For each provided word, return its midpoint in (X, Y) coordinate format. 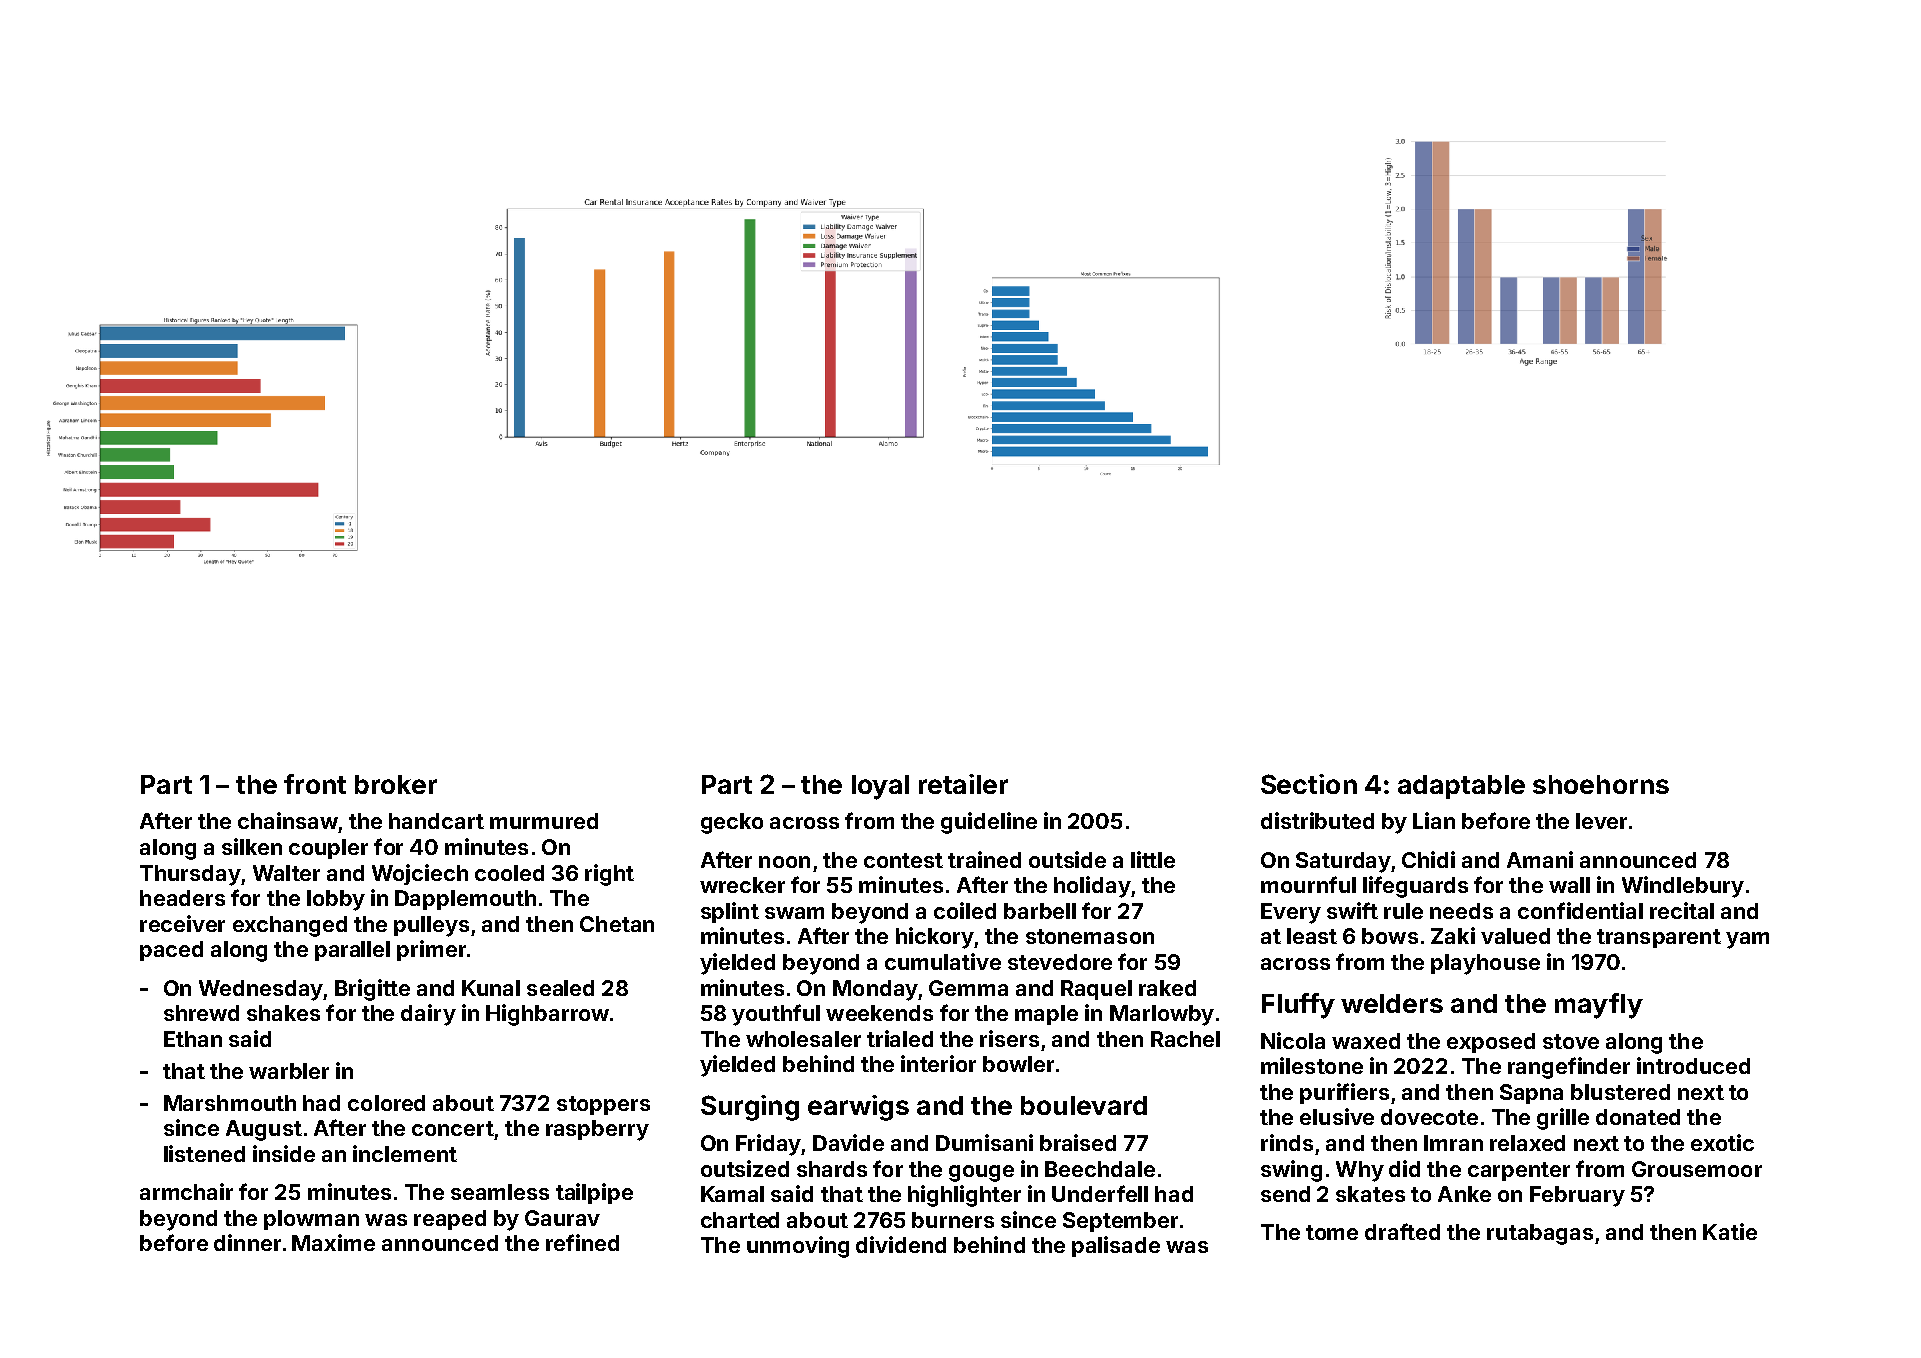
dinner (247, 1242)
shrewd (201, 1013)
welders (1392, 1003)
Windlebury (1683, 887)
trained (984, 859)
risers (1009, 1038)
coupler (328, 849)
